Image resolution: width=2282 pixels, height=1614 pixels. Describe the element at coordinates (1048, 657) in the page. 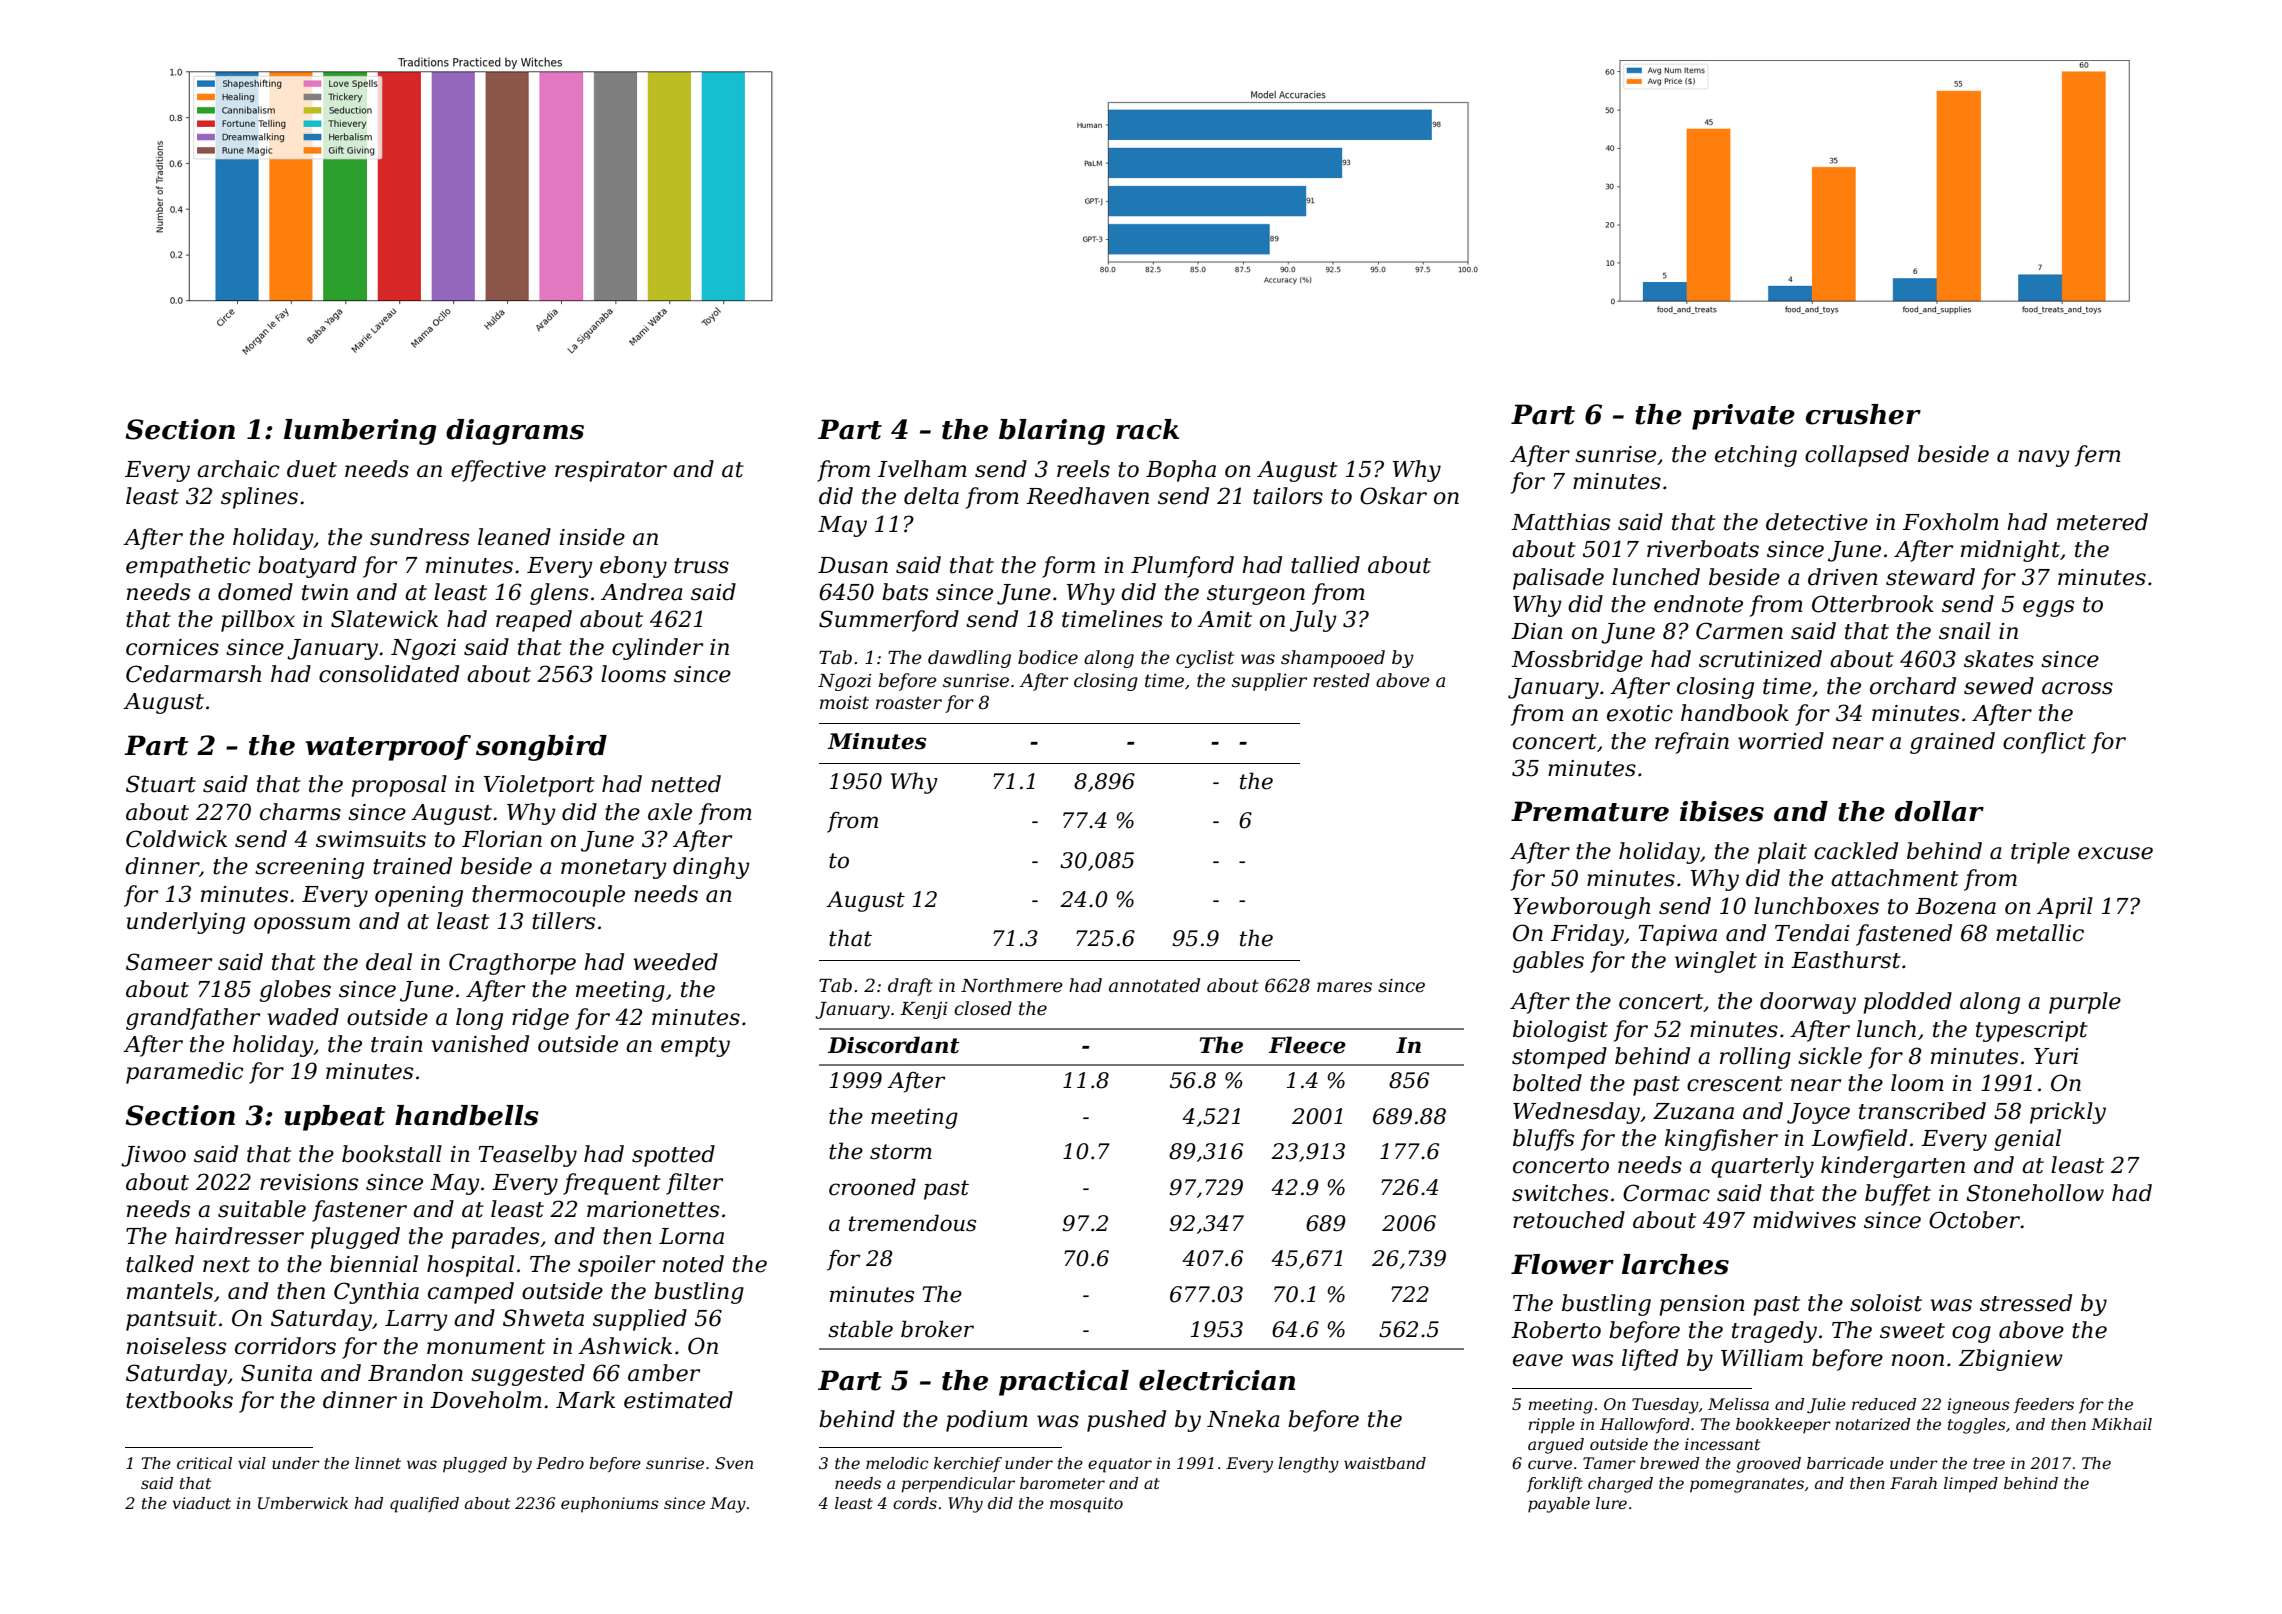

I see `bodice` at that location.
